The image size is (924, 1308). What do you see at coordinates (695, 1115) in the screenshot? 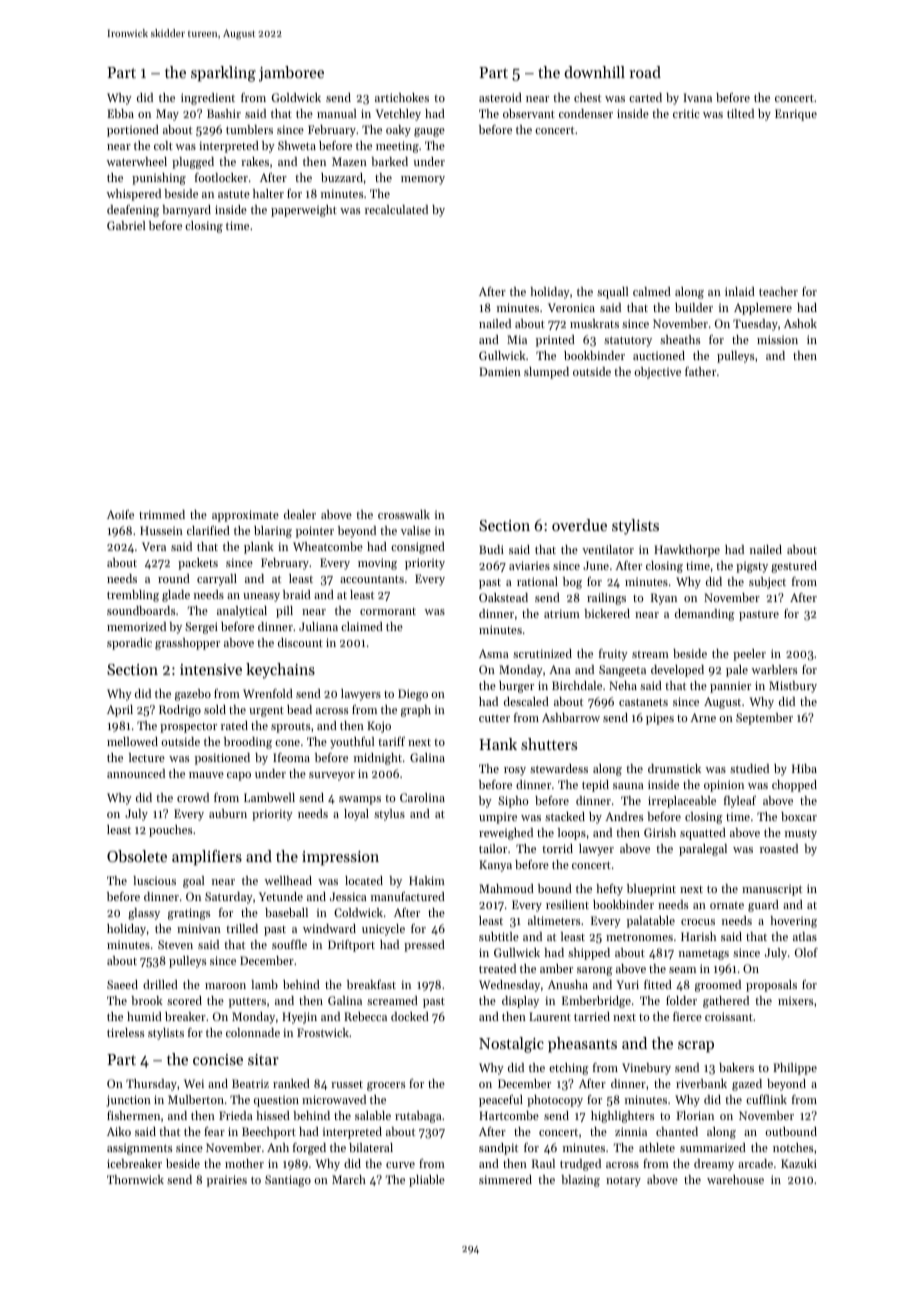
I see `Florian` at bounding box center [695, 1115].
